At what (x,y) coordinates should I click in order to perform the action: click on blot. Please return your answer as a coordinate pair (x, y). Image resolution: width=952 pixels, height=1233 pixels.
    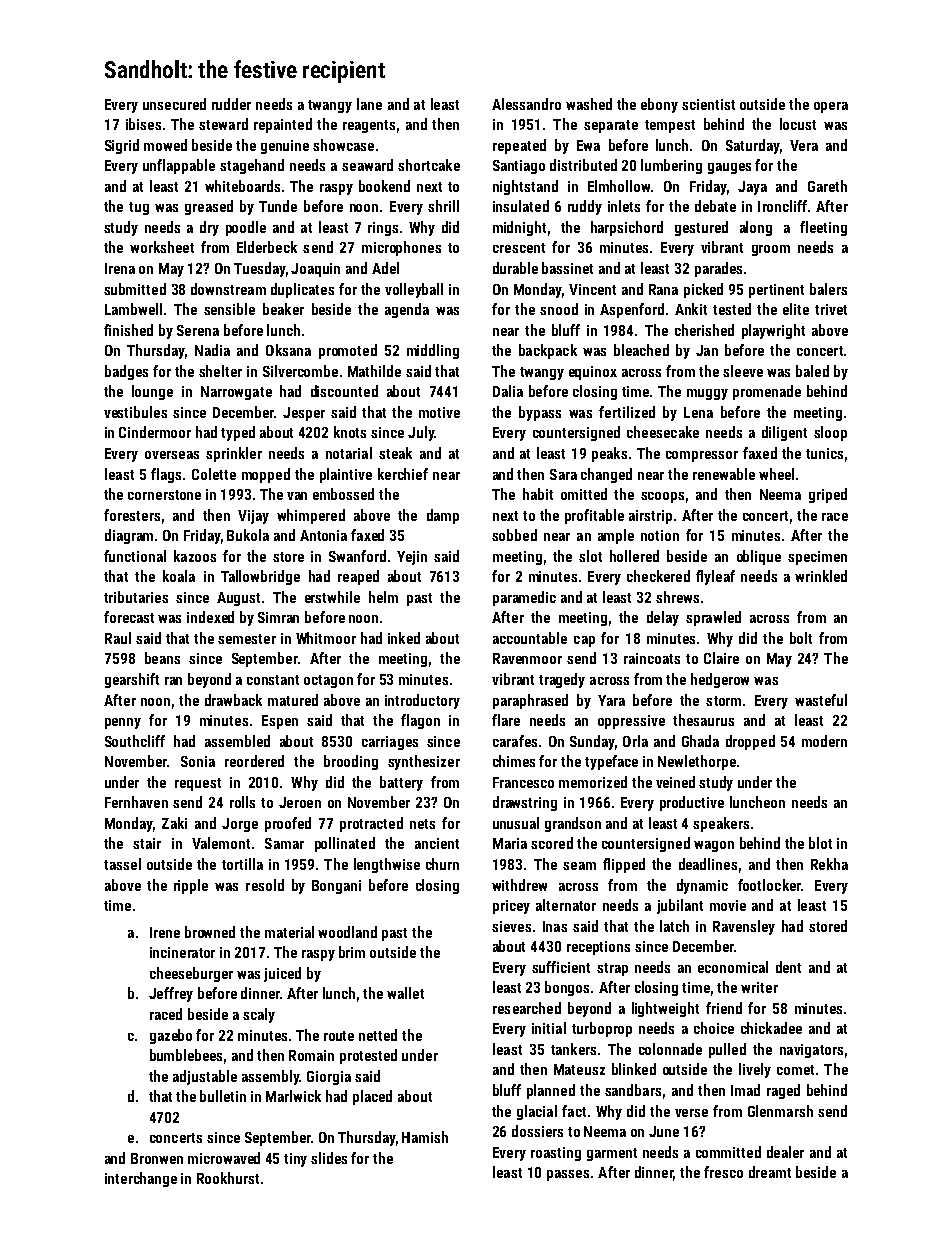
    Looking at the image, I should click on (820, 843).
